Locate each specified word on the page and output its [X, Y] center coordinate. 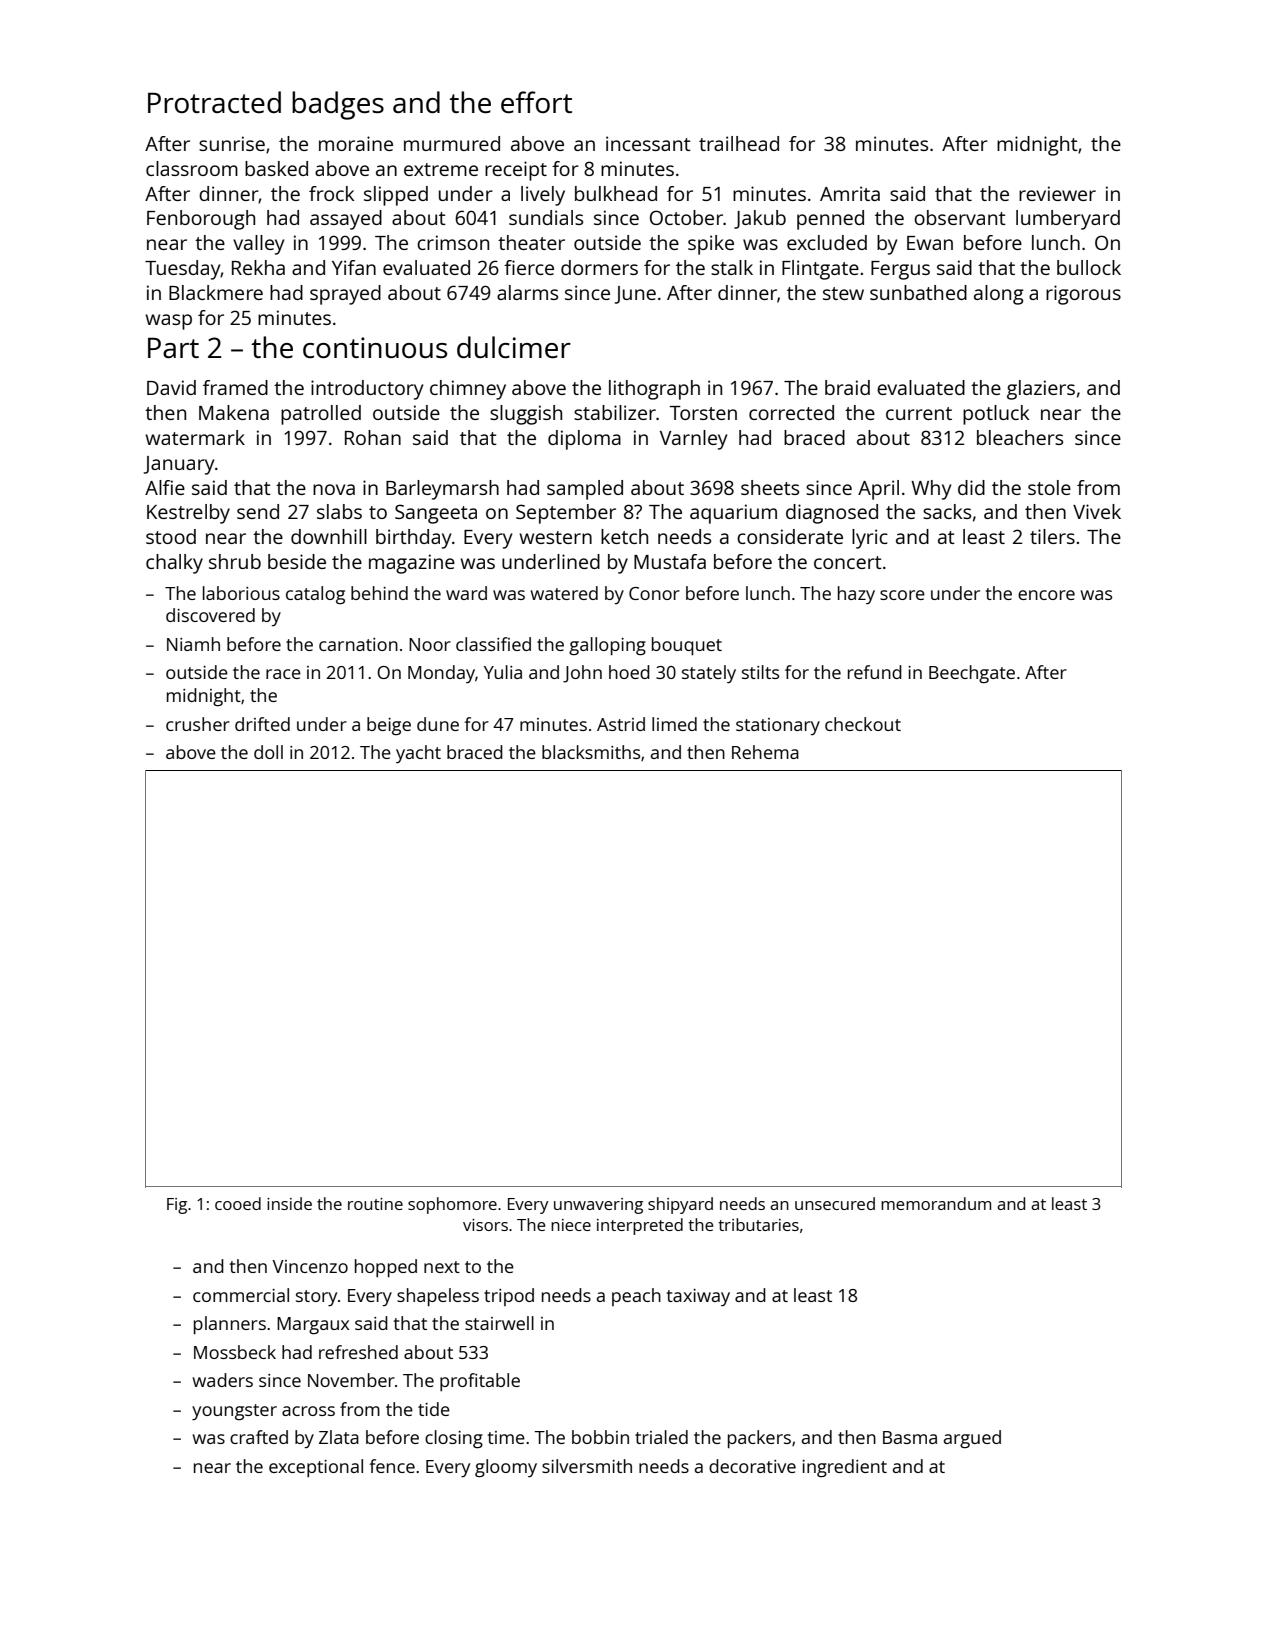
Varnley [693, 440]
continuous [375, 347]
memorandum [936, 1203]
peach [636, 1297]
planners [230, 1325]
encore [1046, 595]
